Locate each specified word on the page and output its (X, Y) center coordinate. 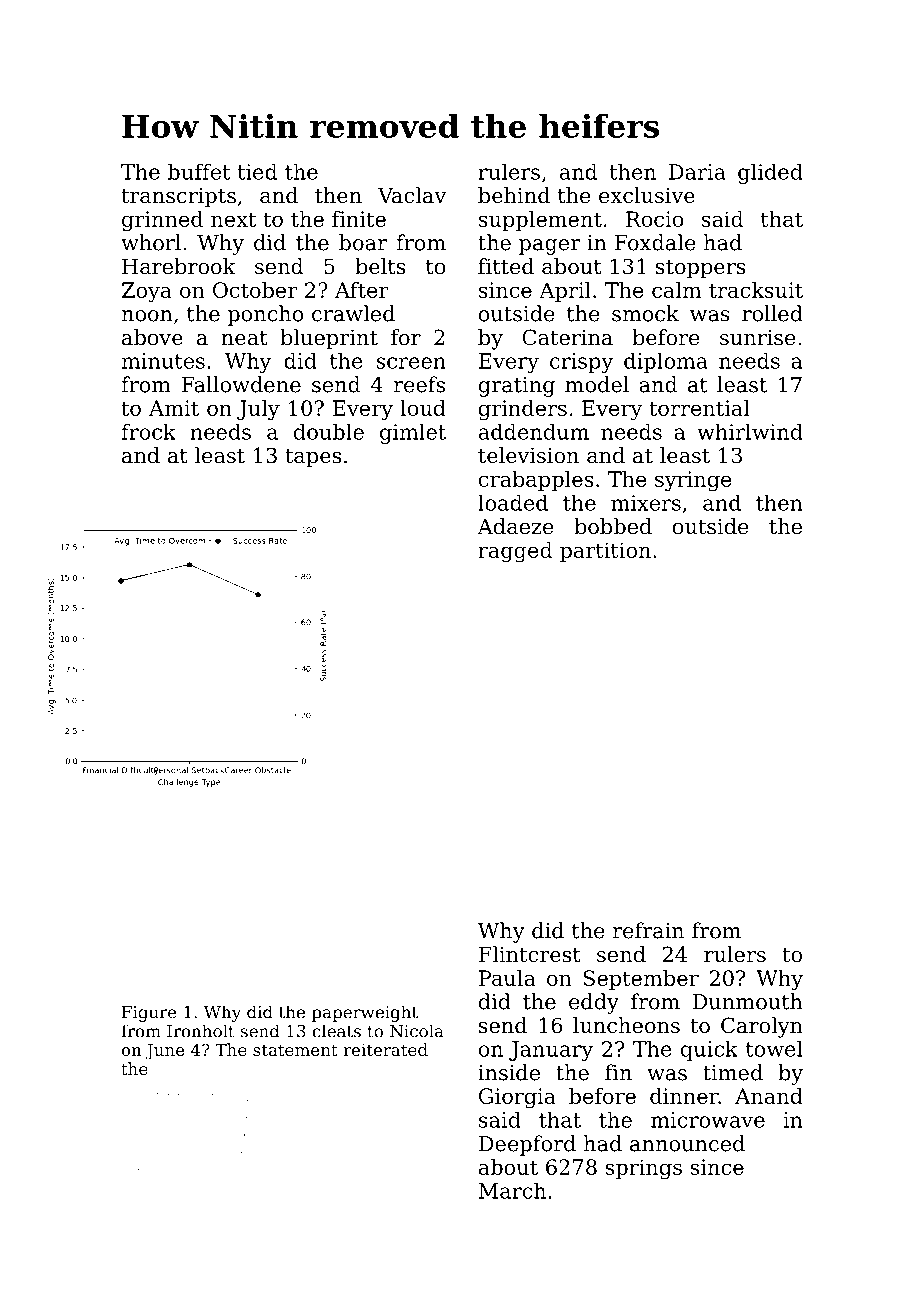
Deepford (527, 1145)
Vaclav (412, 195)
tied (257, 171)
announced (687, 1143)
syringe (693, 481)
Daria (697, 172)
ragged (515, 552)
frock (149, 431)
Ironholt (201, 1031)
